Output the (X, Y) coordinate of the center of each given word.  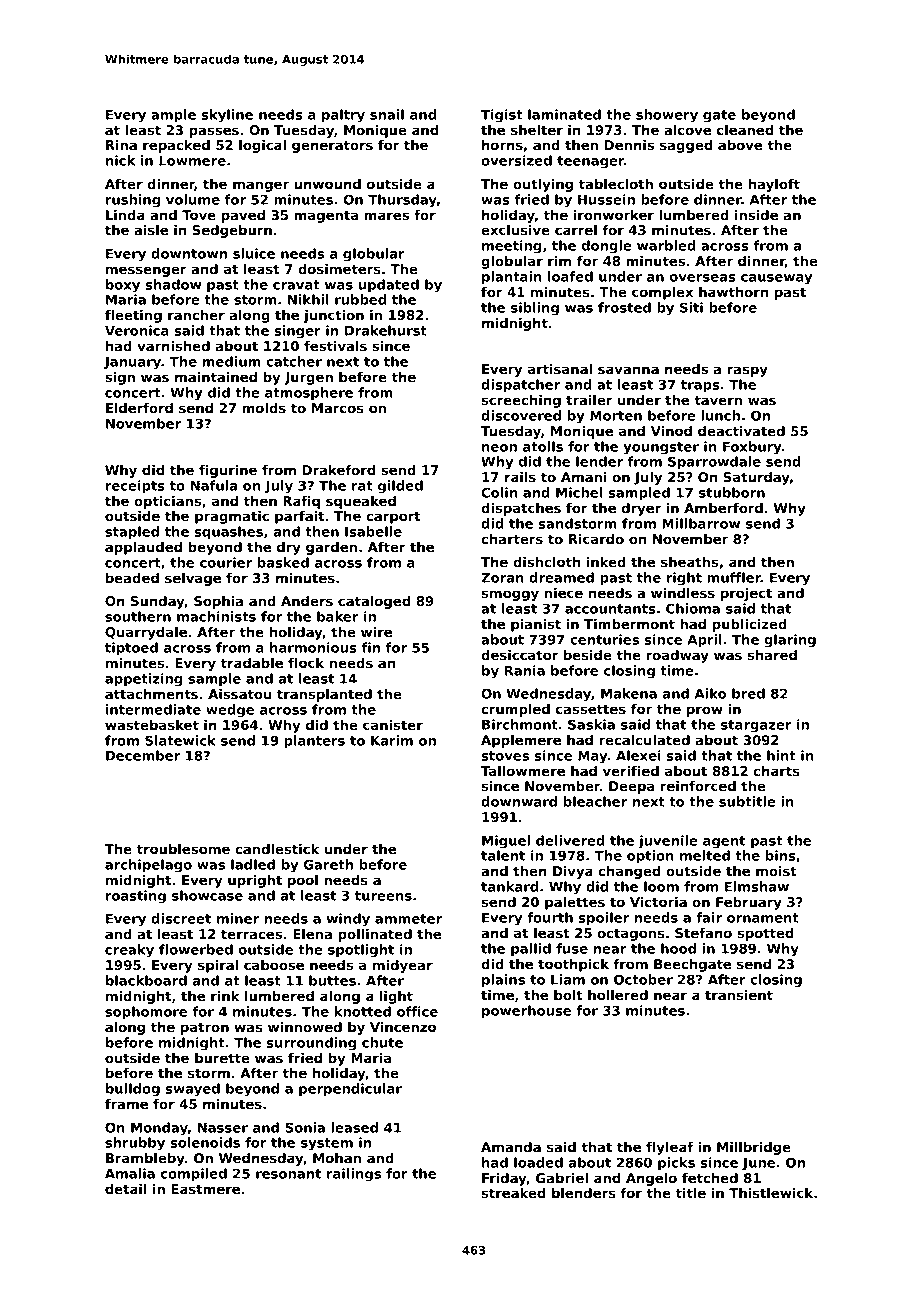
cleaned (745, 130)
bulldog (133, 1090)
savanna (628, 370)
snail (387, 114)
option (650, 856)
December (143, 755)
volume (193, 199)
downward (519, 801)
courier (226, 562)
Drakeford (339, 470)
